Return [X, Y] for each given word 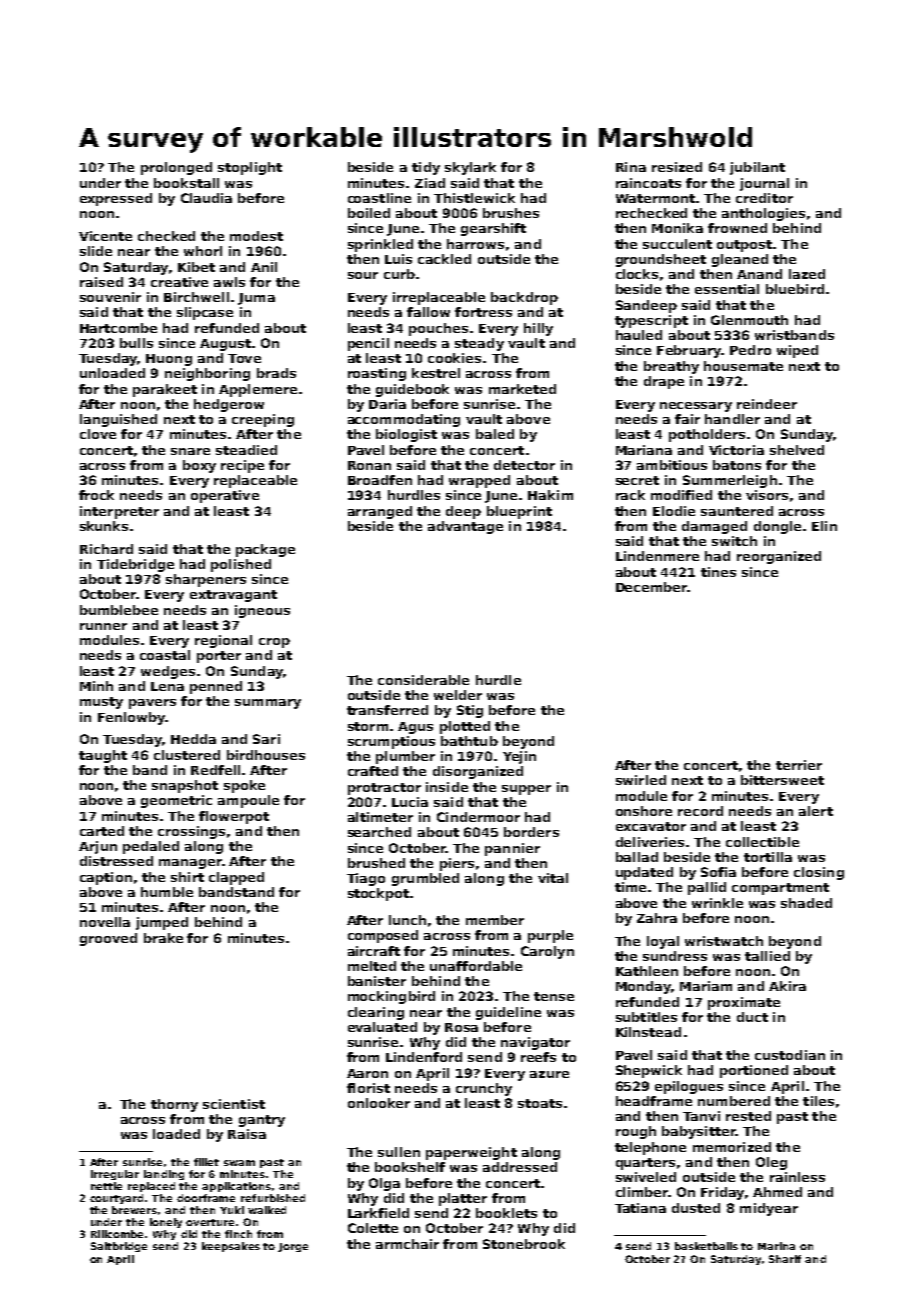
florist [368, 1088]
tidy [426, 168]
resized [677, 167]
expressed [116, 199]
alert [816, 811]
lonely [166, 1223]
